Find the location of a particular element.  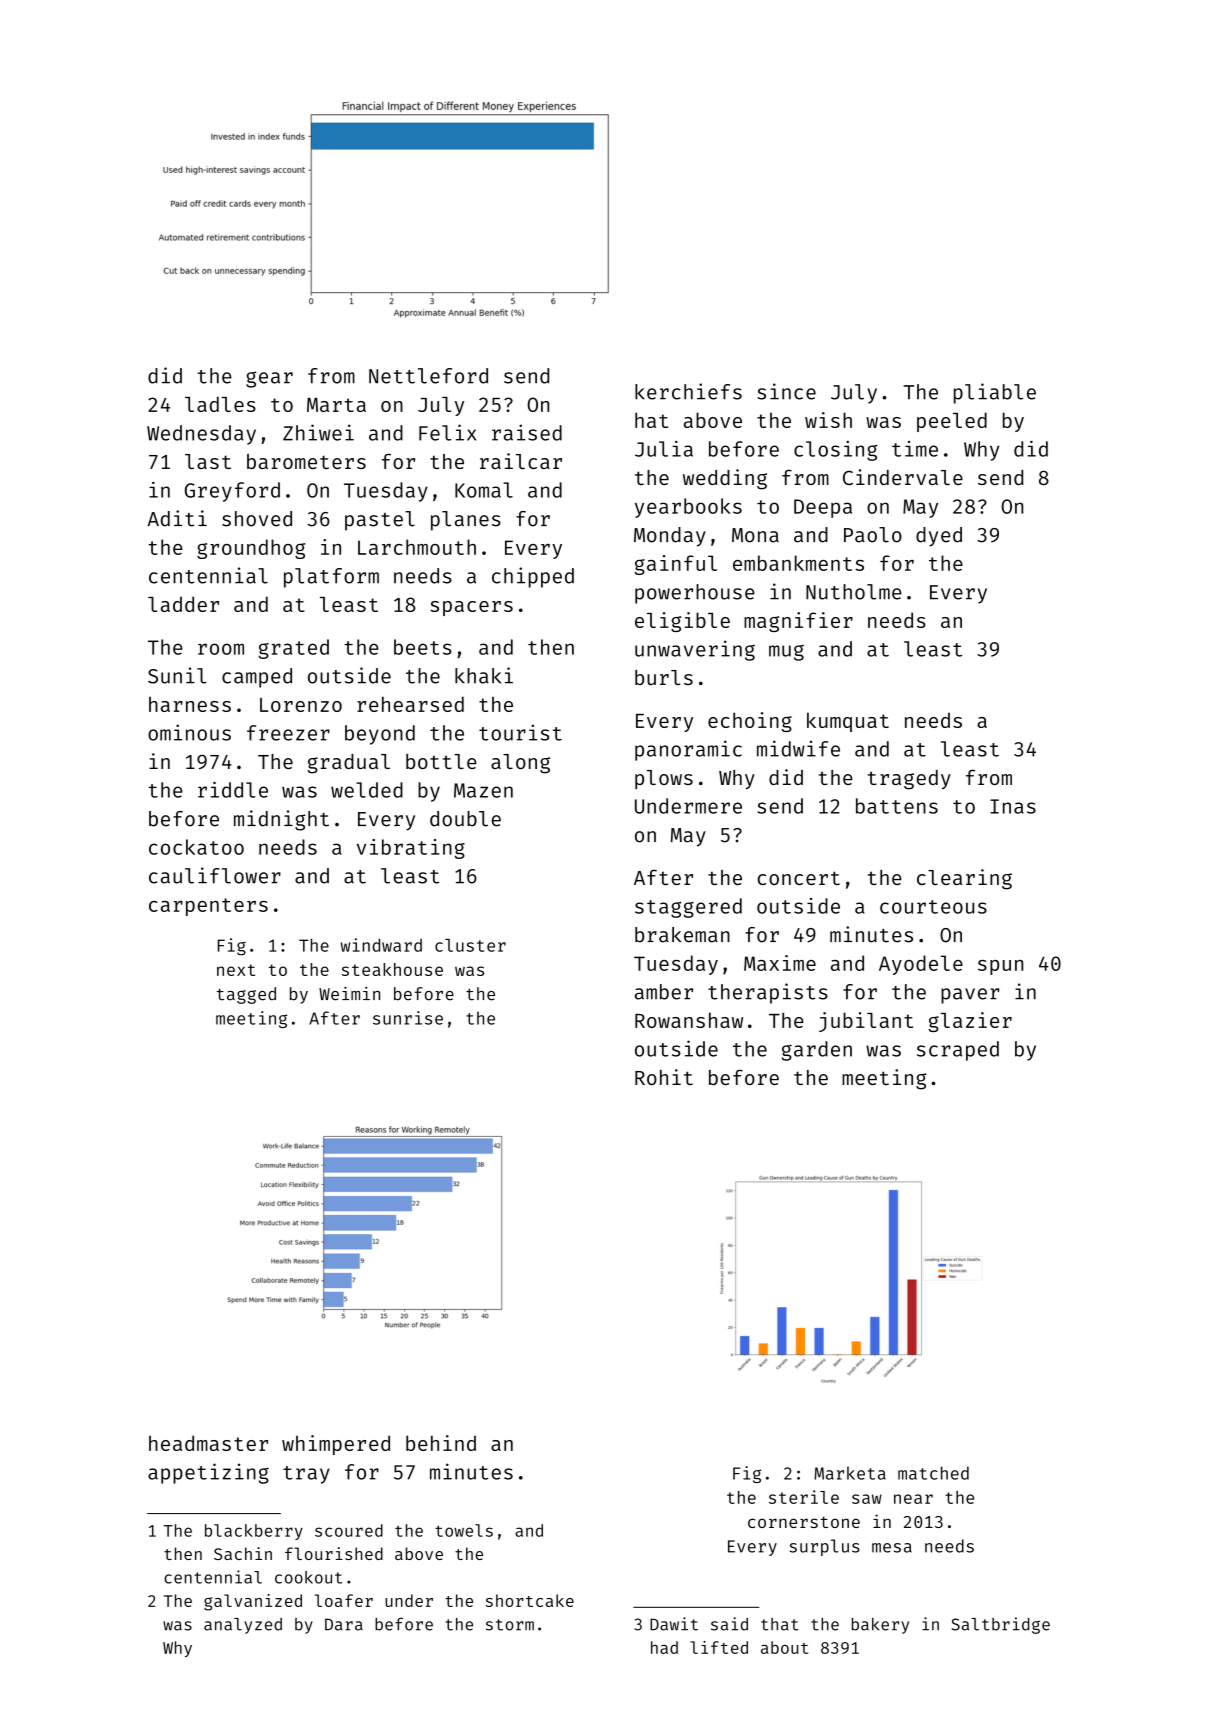

Rohit is located at coordinates (664, 1077).
